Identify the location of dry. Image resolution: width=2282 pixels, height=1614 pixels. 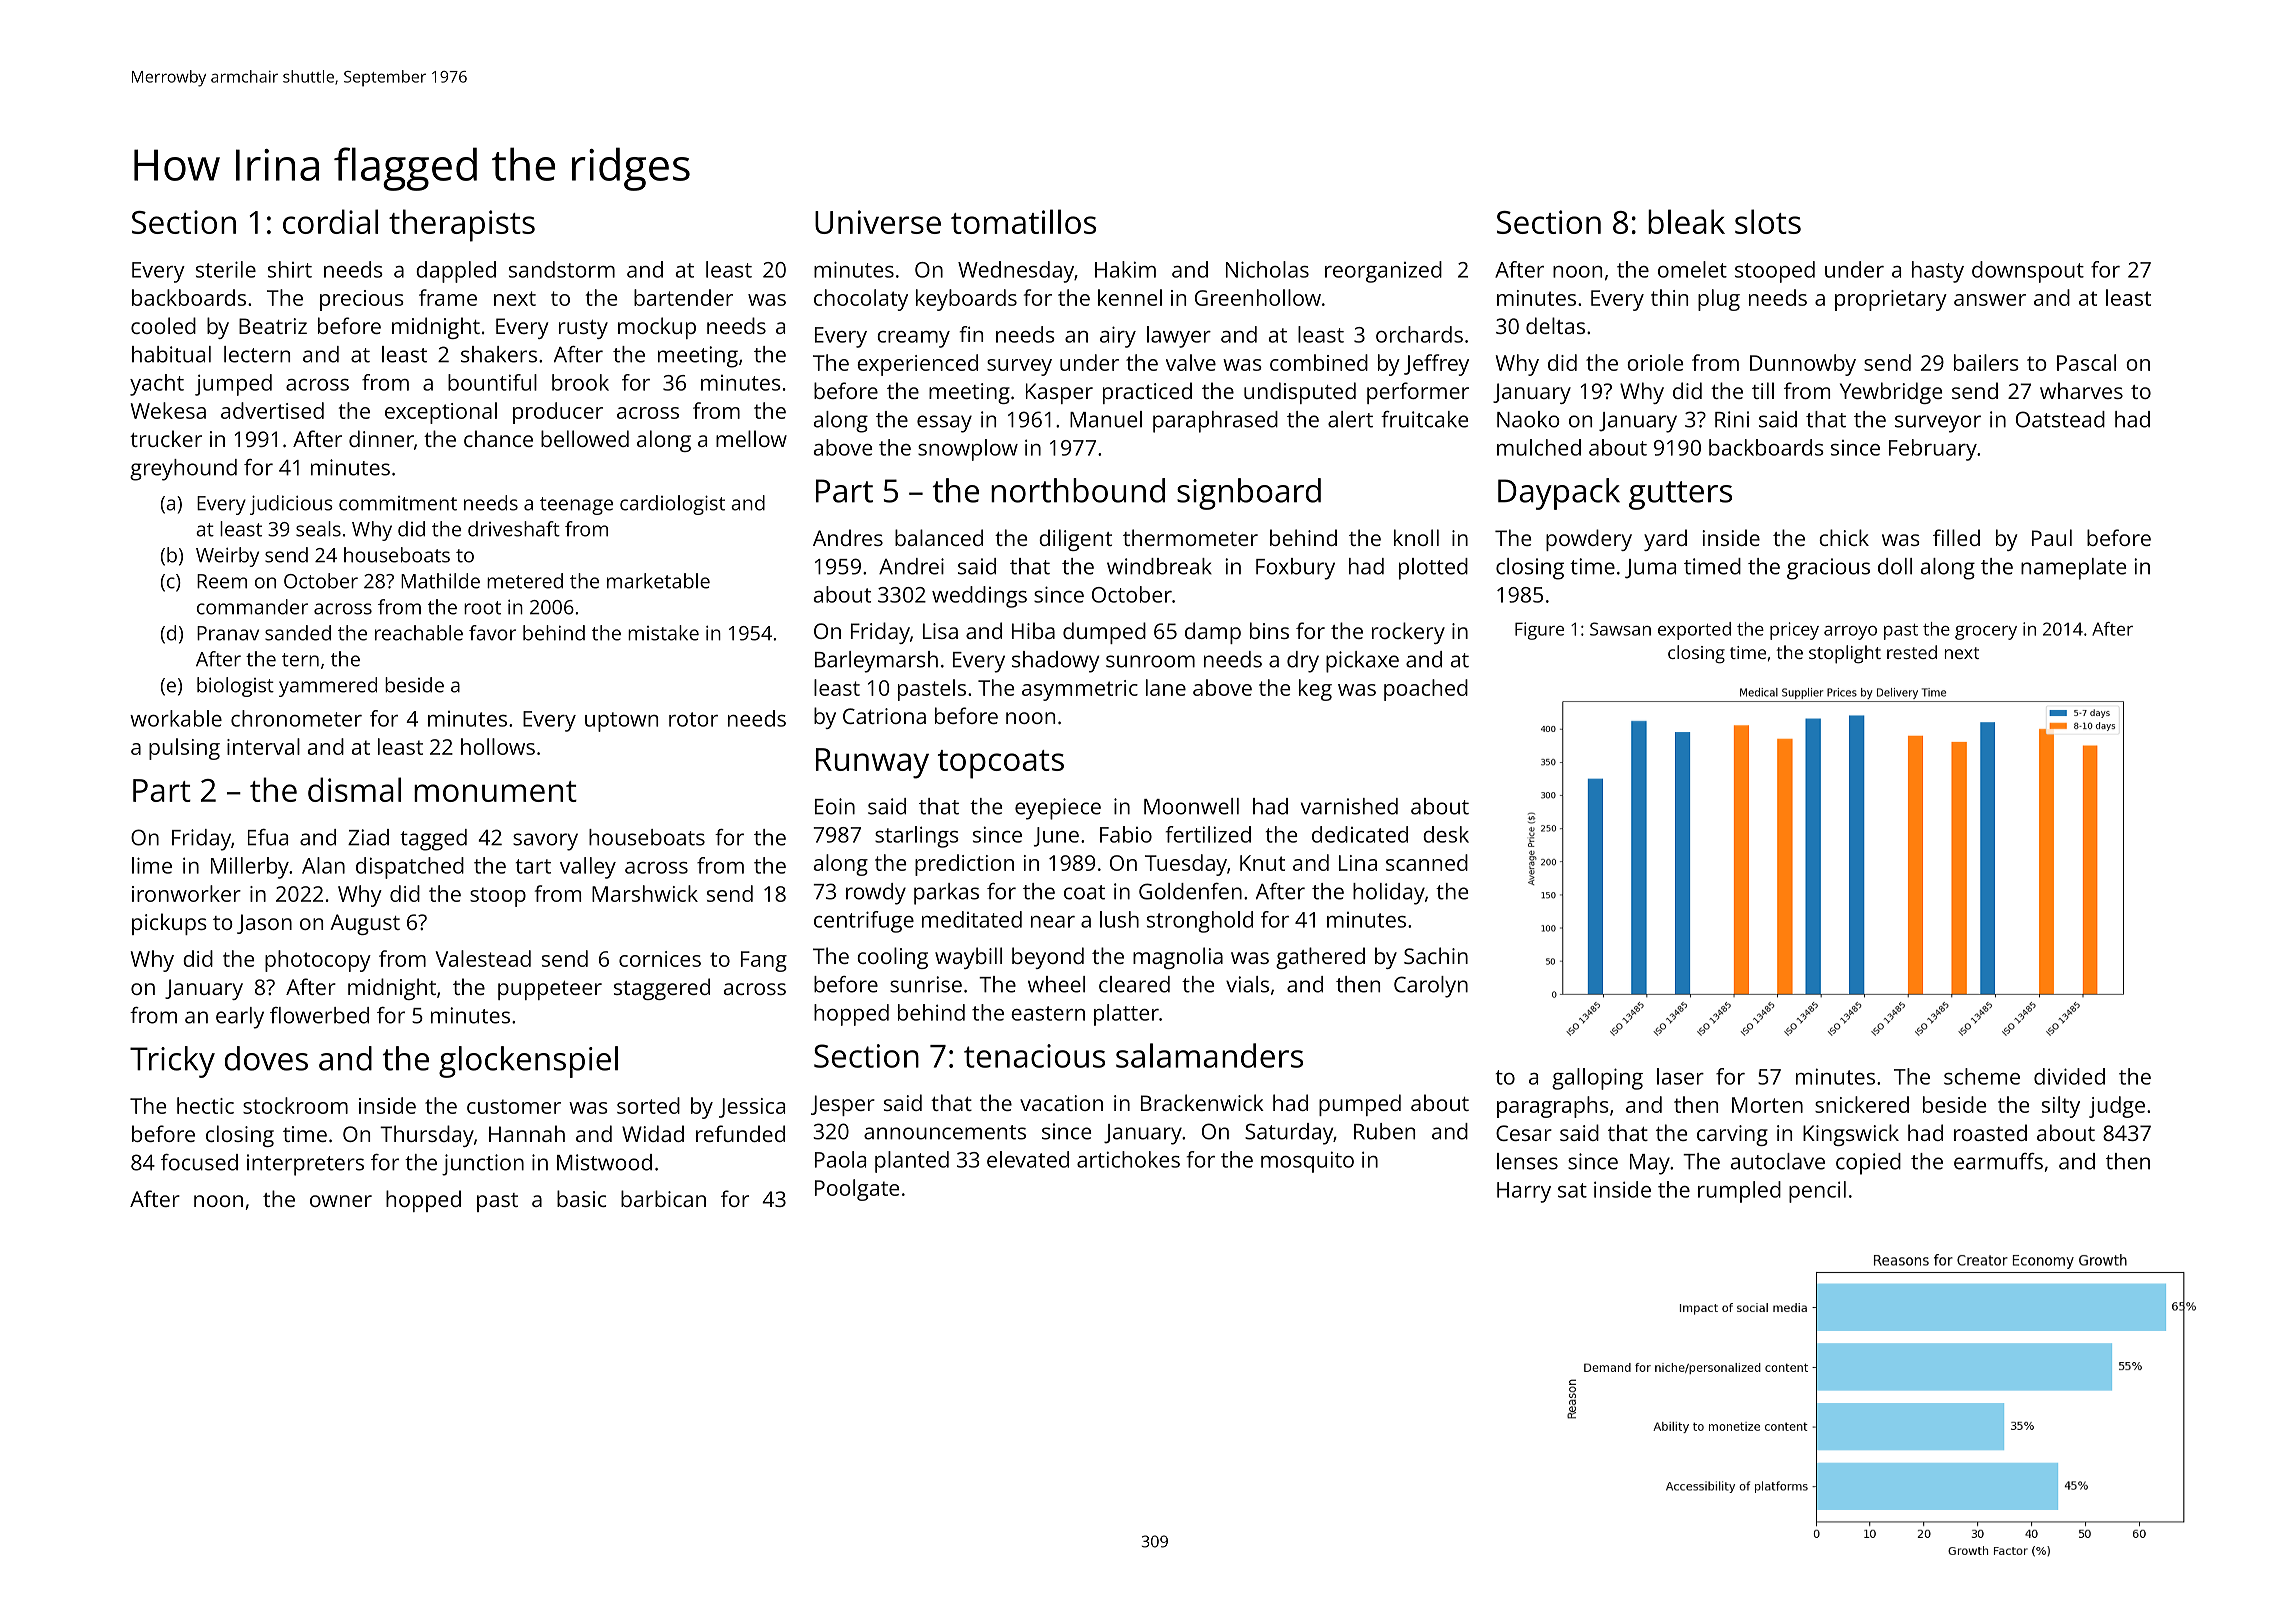
(1303, 662).
